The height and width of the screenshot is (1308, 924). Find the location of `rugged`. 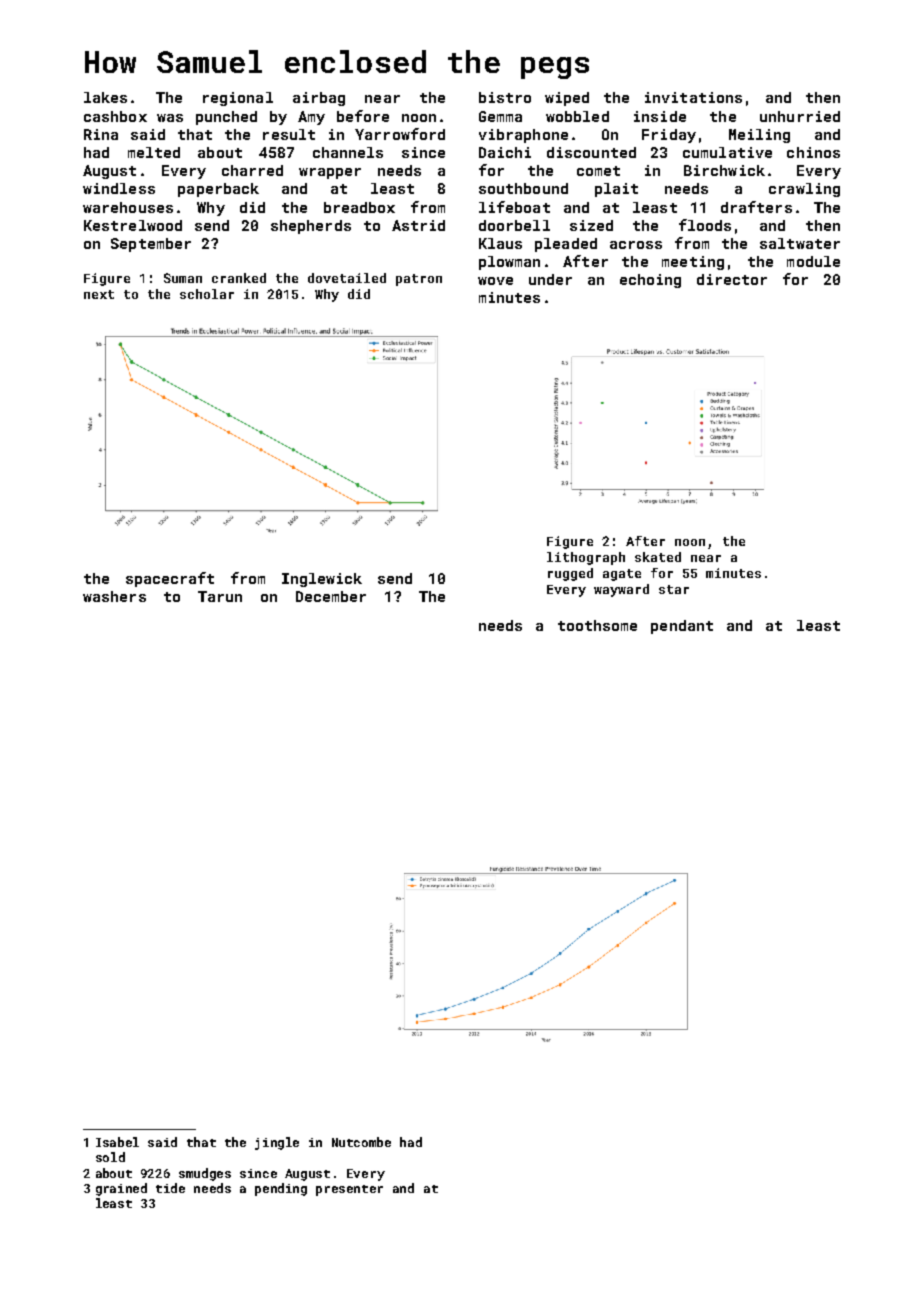

rugged is located at coordinates (570, 574).
